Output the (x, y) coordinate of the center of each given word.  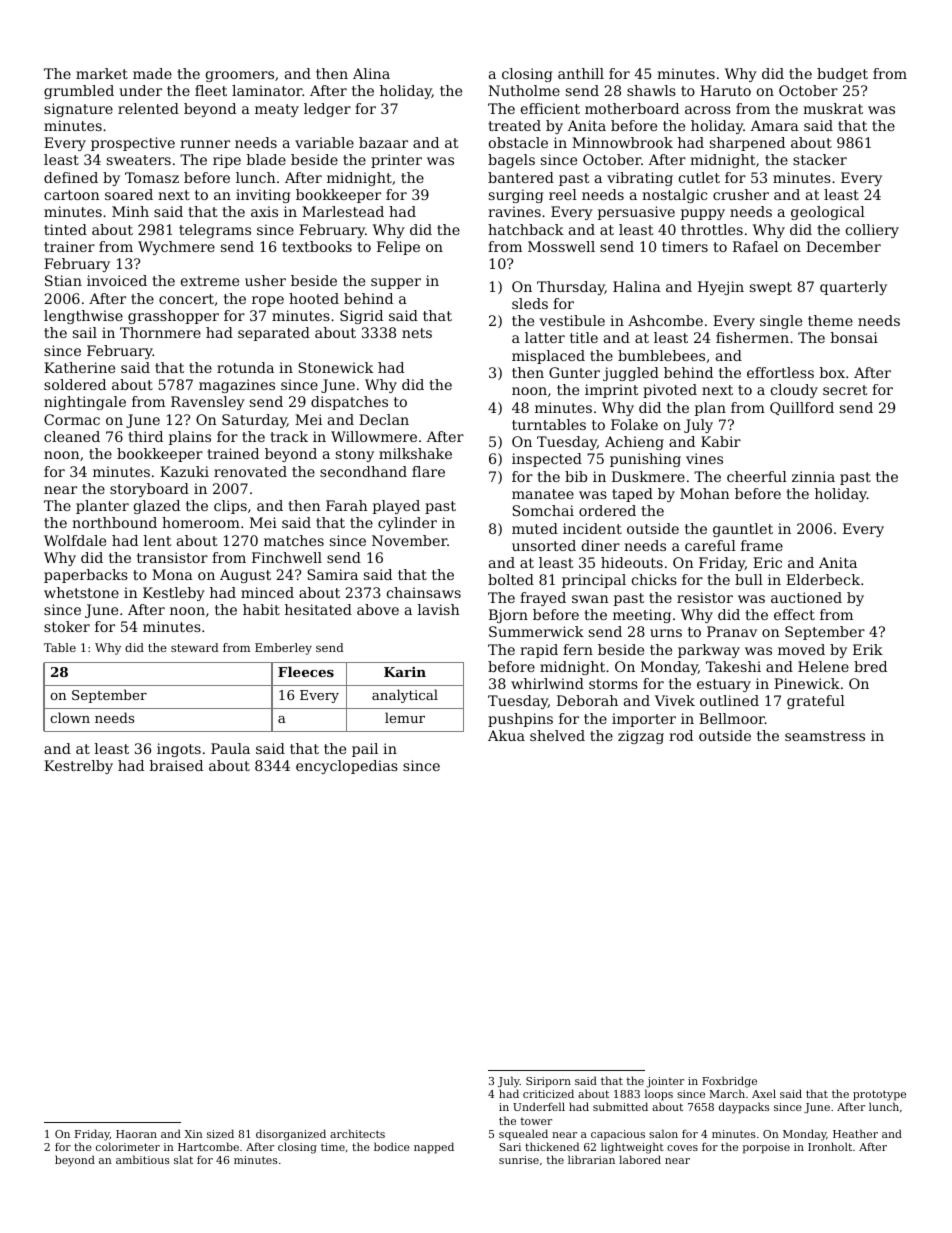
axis (264, 211)
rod (681, 735)
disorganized (291, 1135)
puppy (703, 214)
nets (417, 333)
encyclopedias (347, 767)
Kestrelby (78, 767)
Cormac (72, 419)
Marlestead (343, 211)
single (781, 322)
